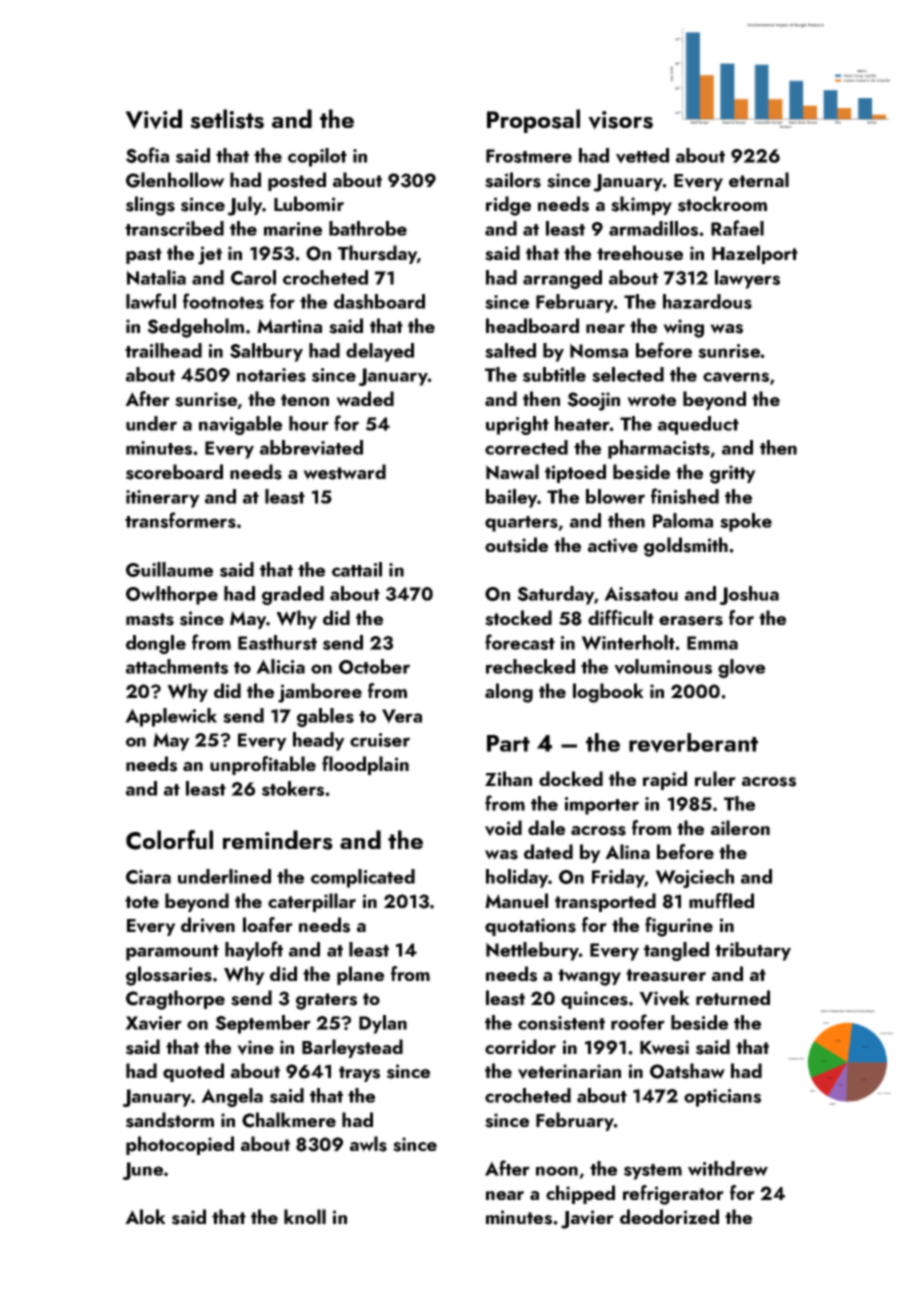 The image size is (924, 1311). Describe the element at coordinates (305, 400) in the screenshot. I see `tenon` at that location.
